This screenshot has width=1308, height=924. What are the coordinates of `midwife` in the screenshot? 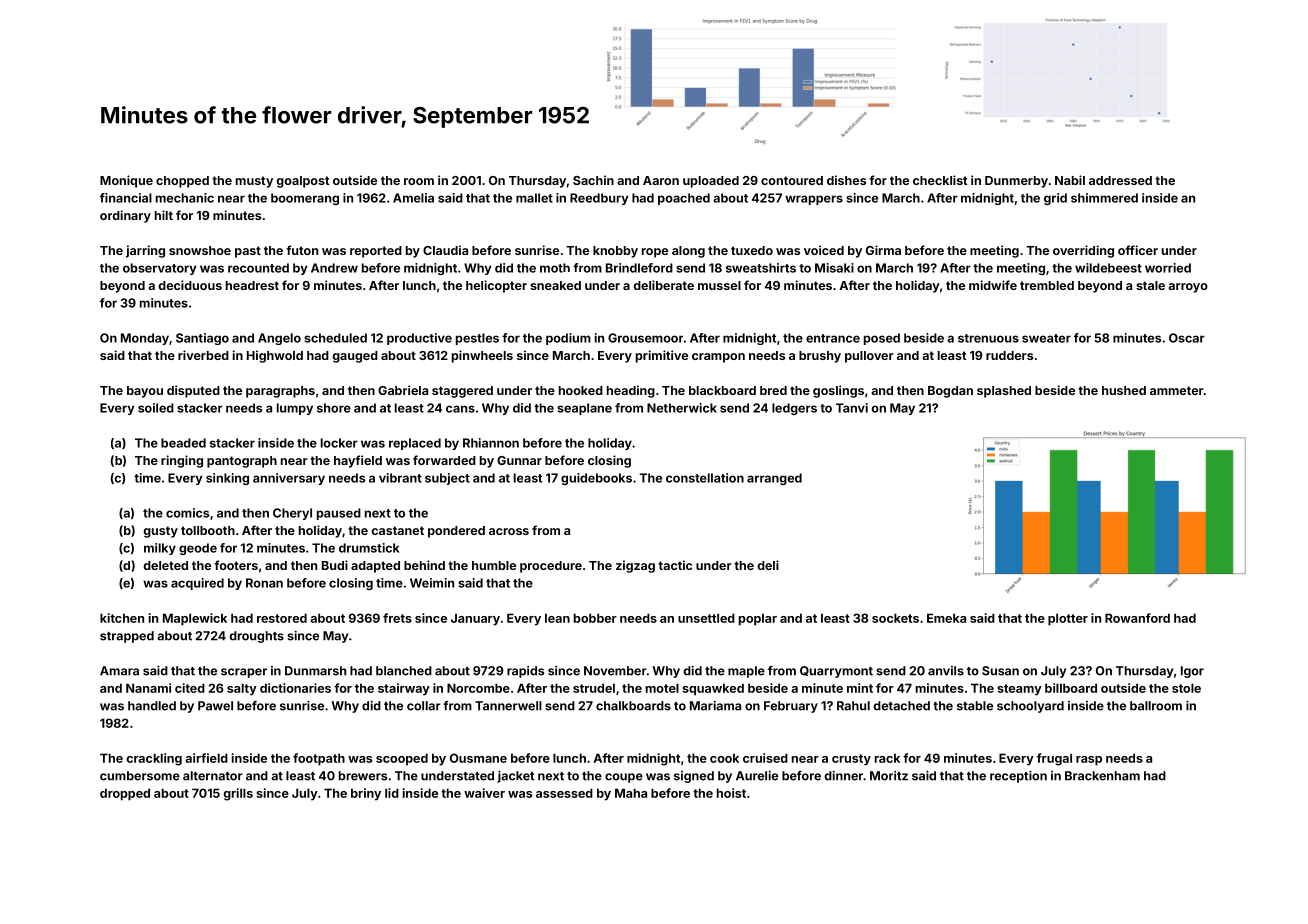 It's located at (993, 285).
